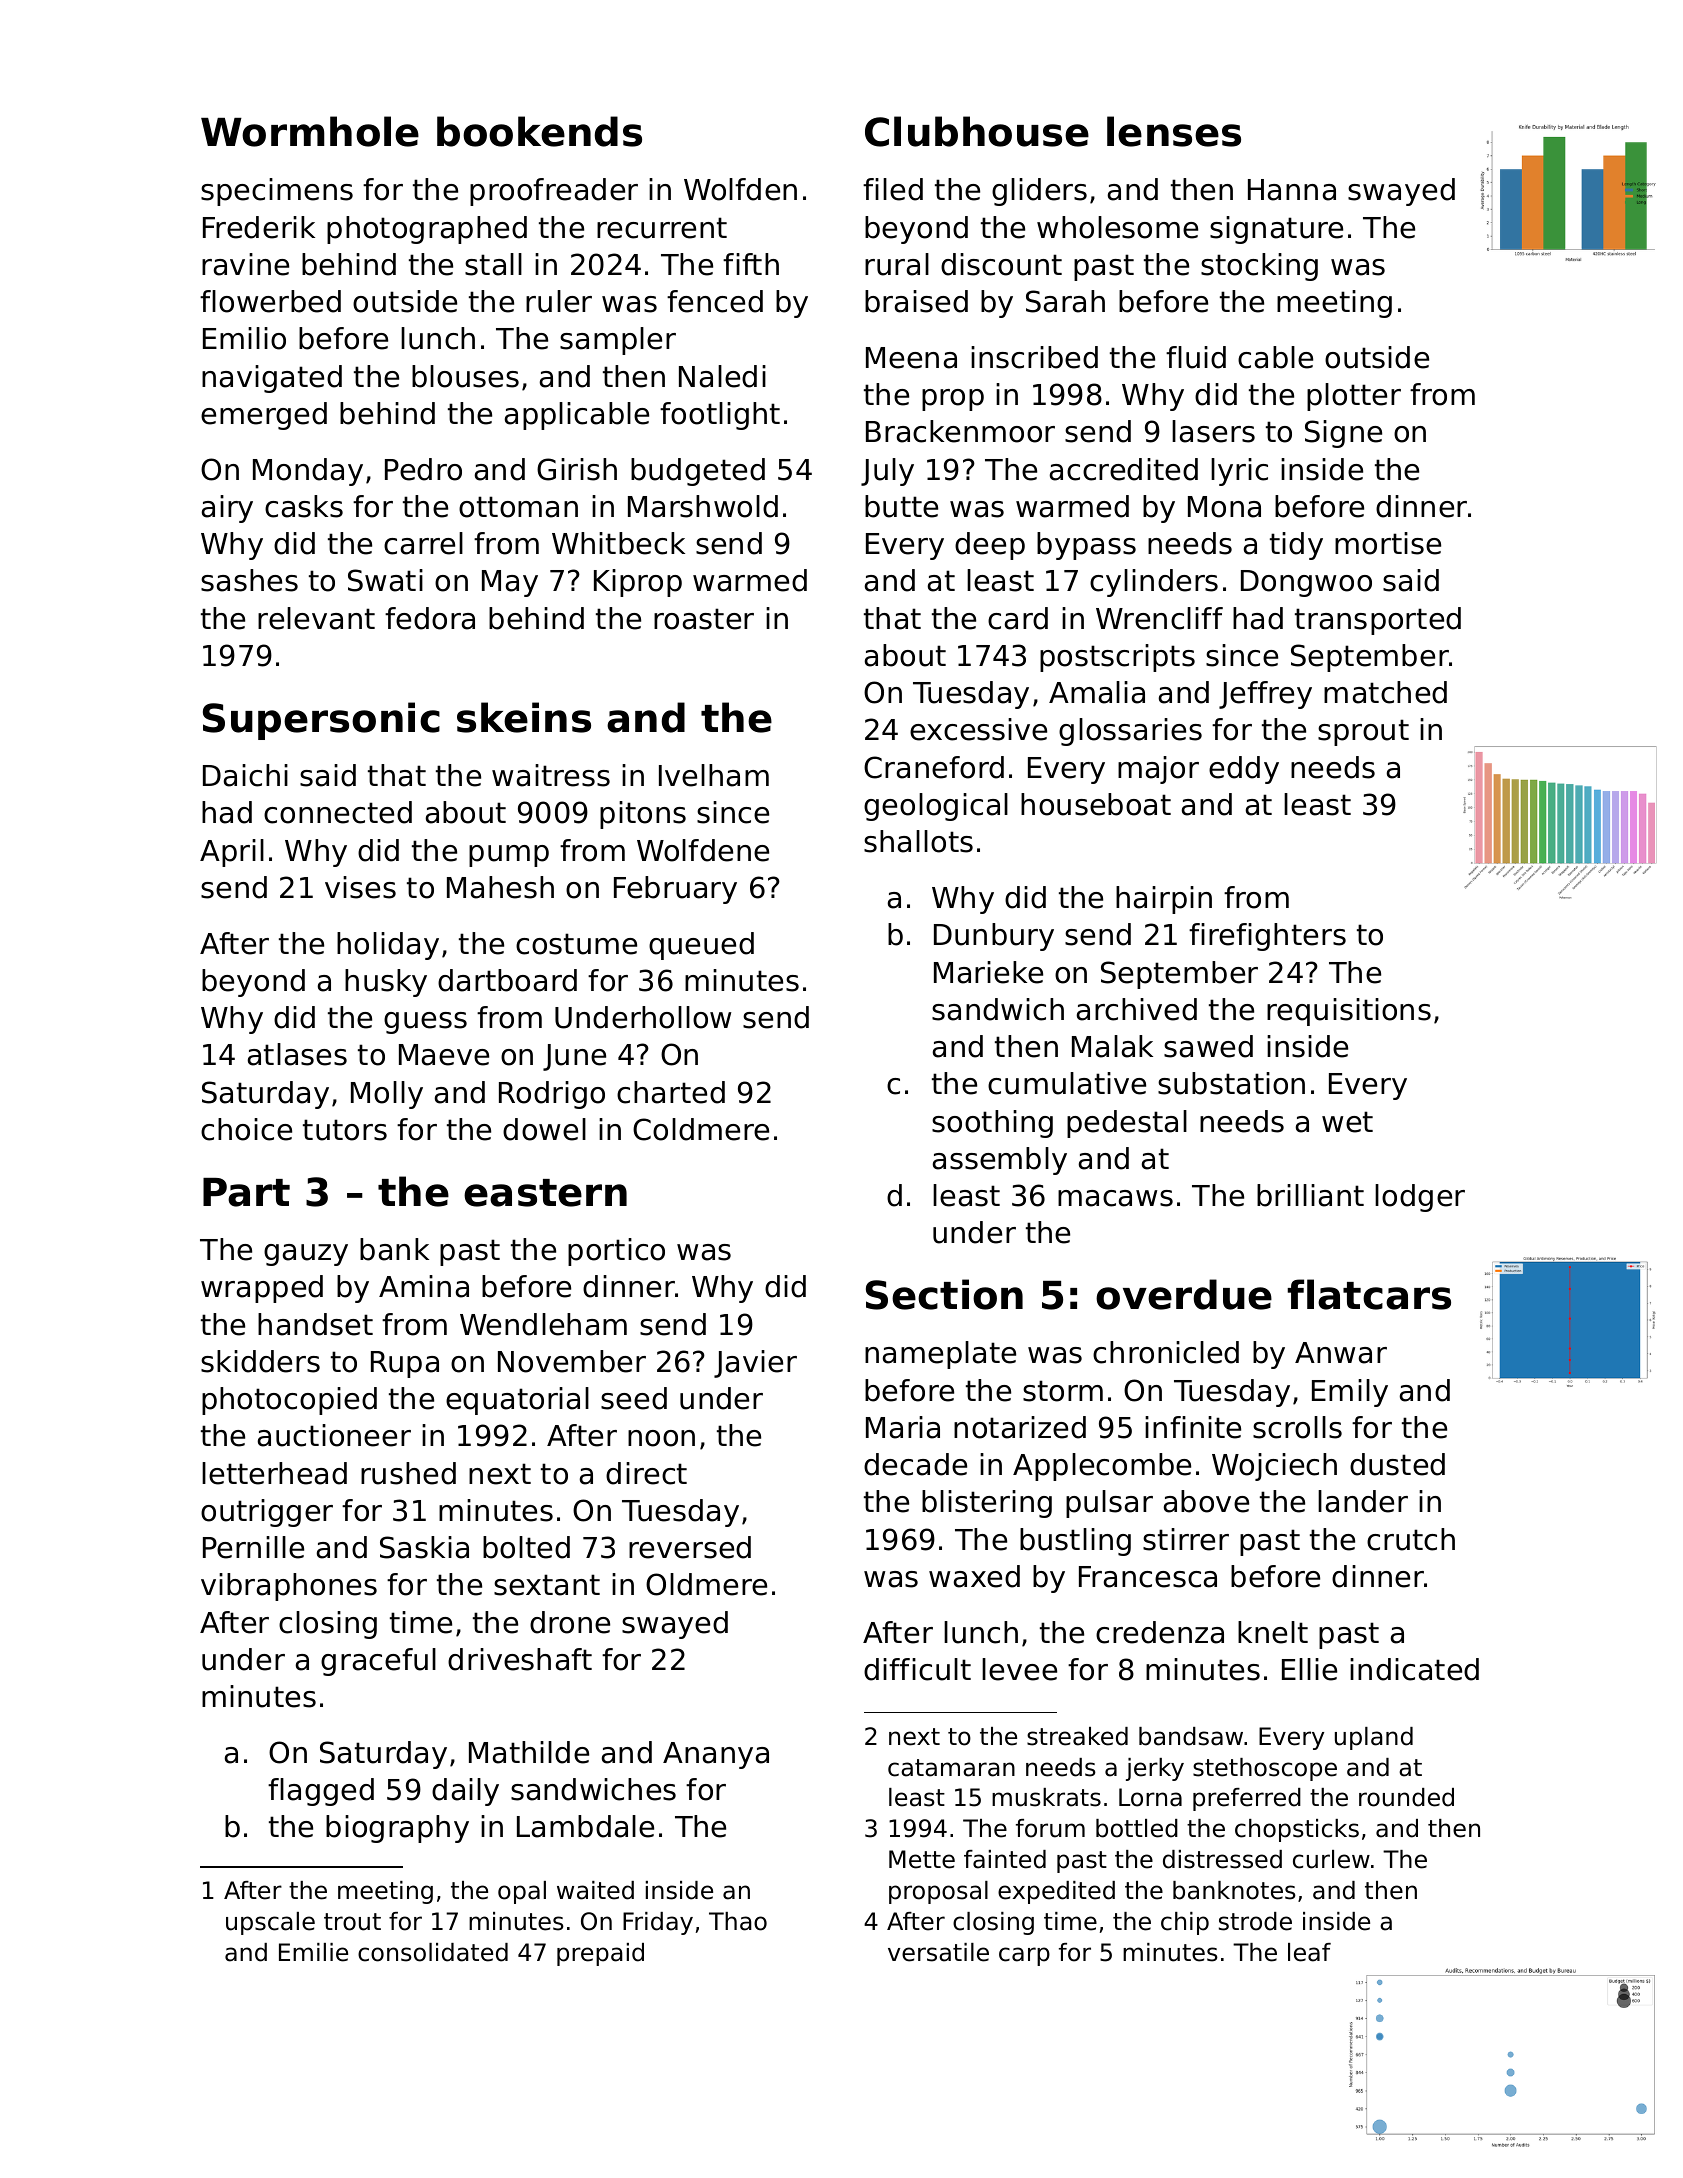 The image size is (1683, 2178). Describe the element at coordinates (522, 1892) in the screenshot. I see `opal` at that location.
